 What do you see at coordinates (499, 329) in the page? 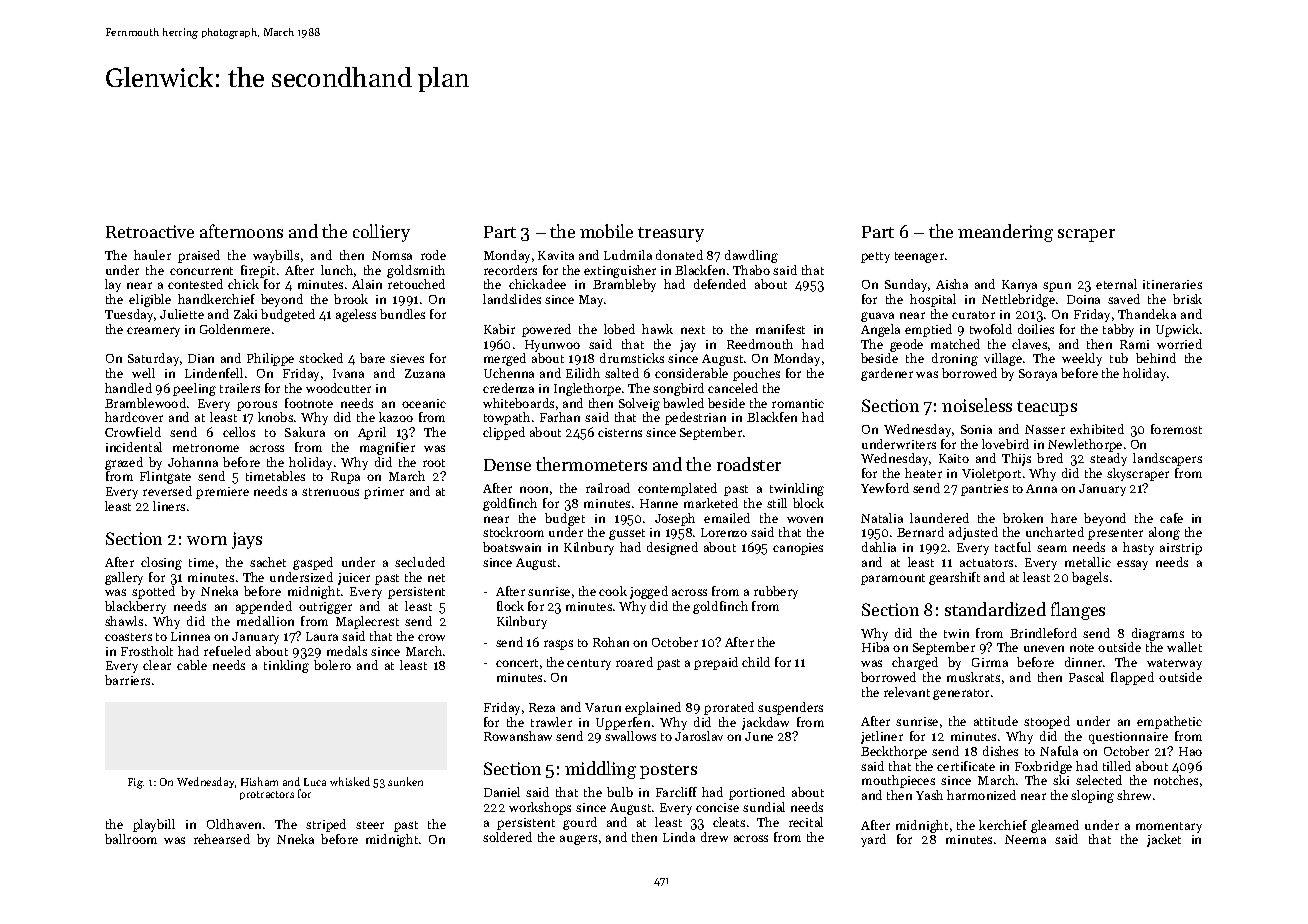
I see `Kabir` at bounding box center [499, 329].
